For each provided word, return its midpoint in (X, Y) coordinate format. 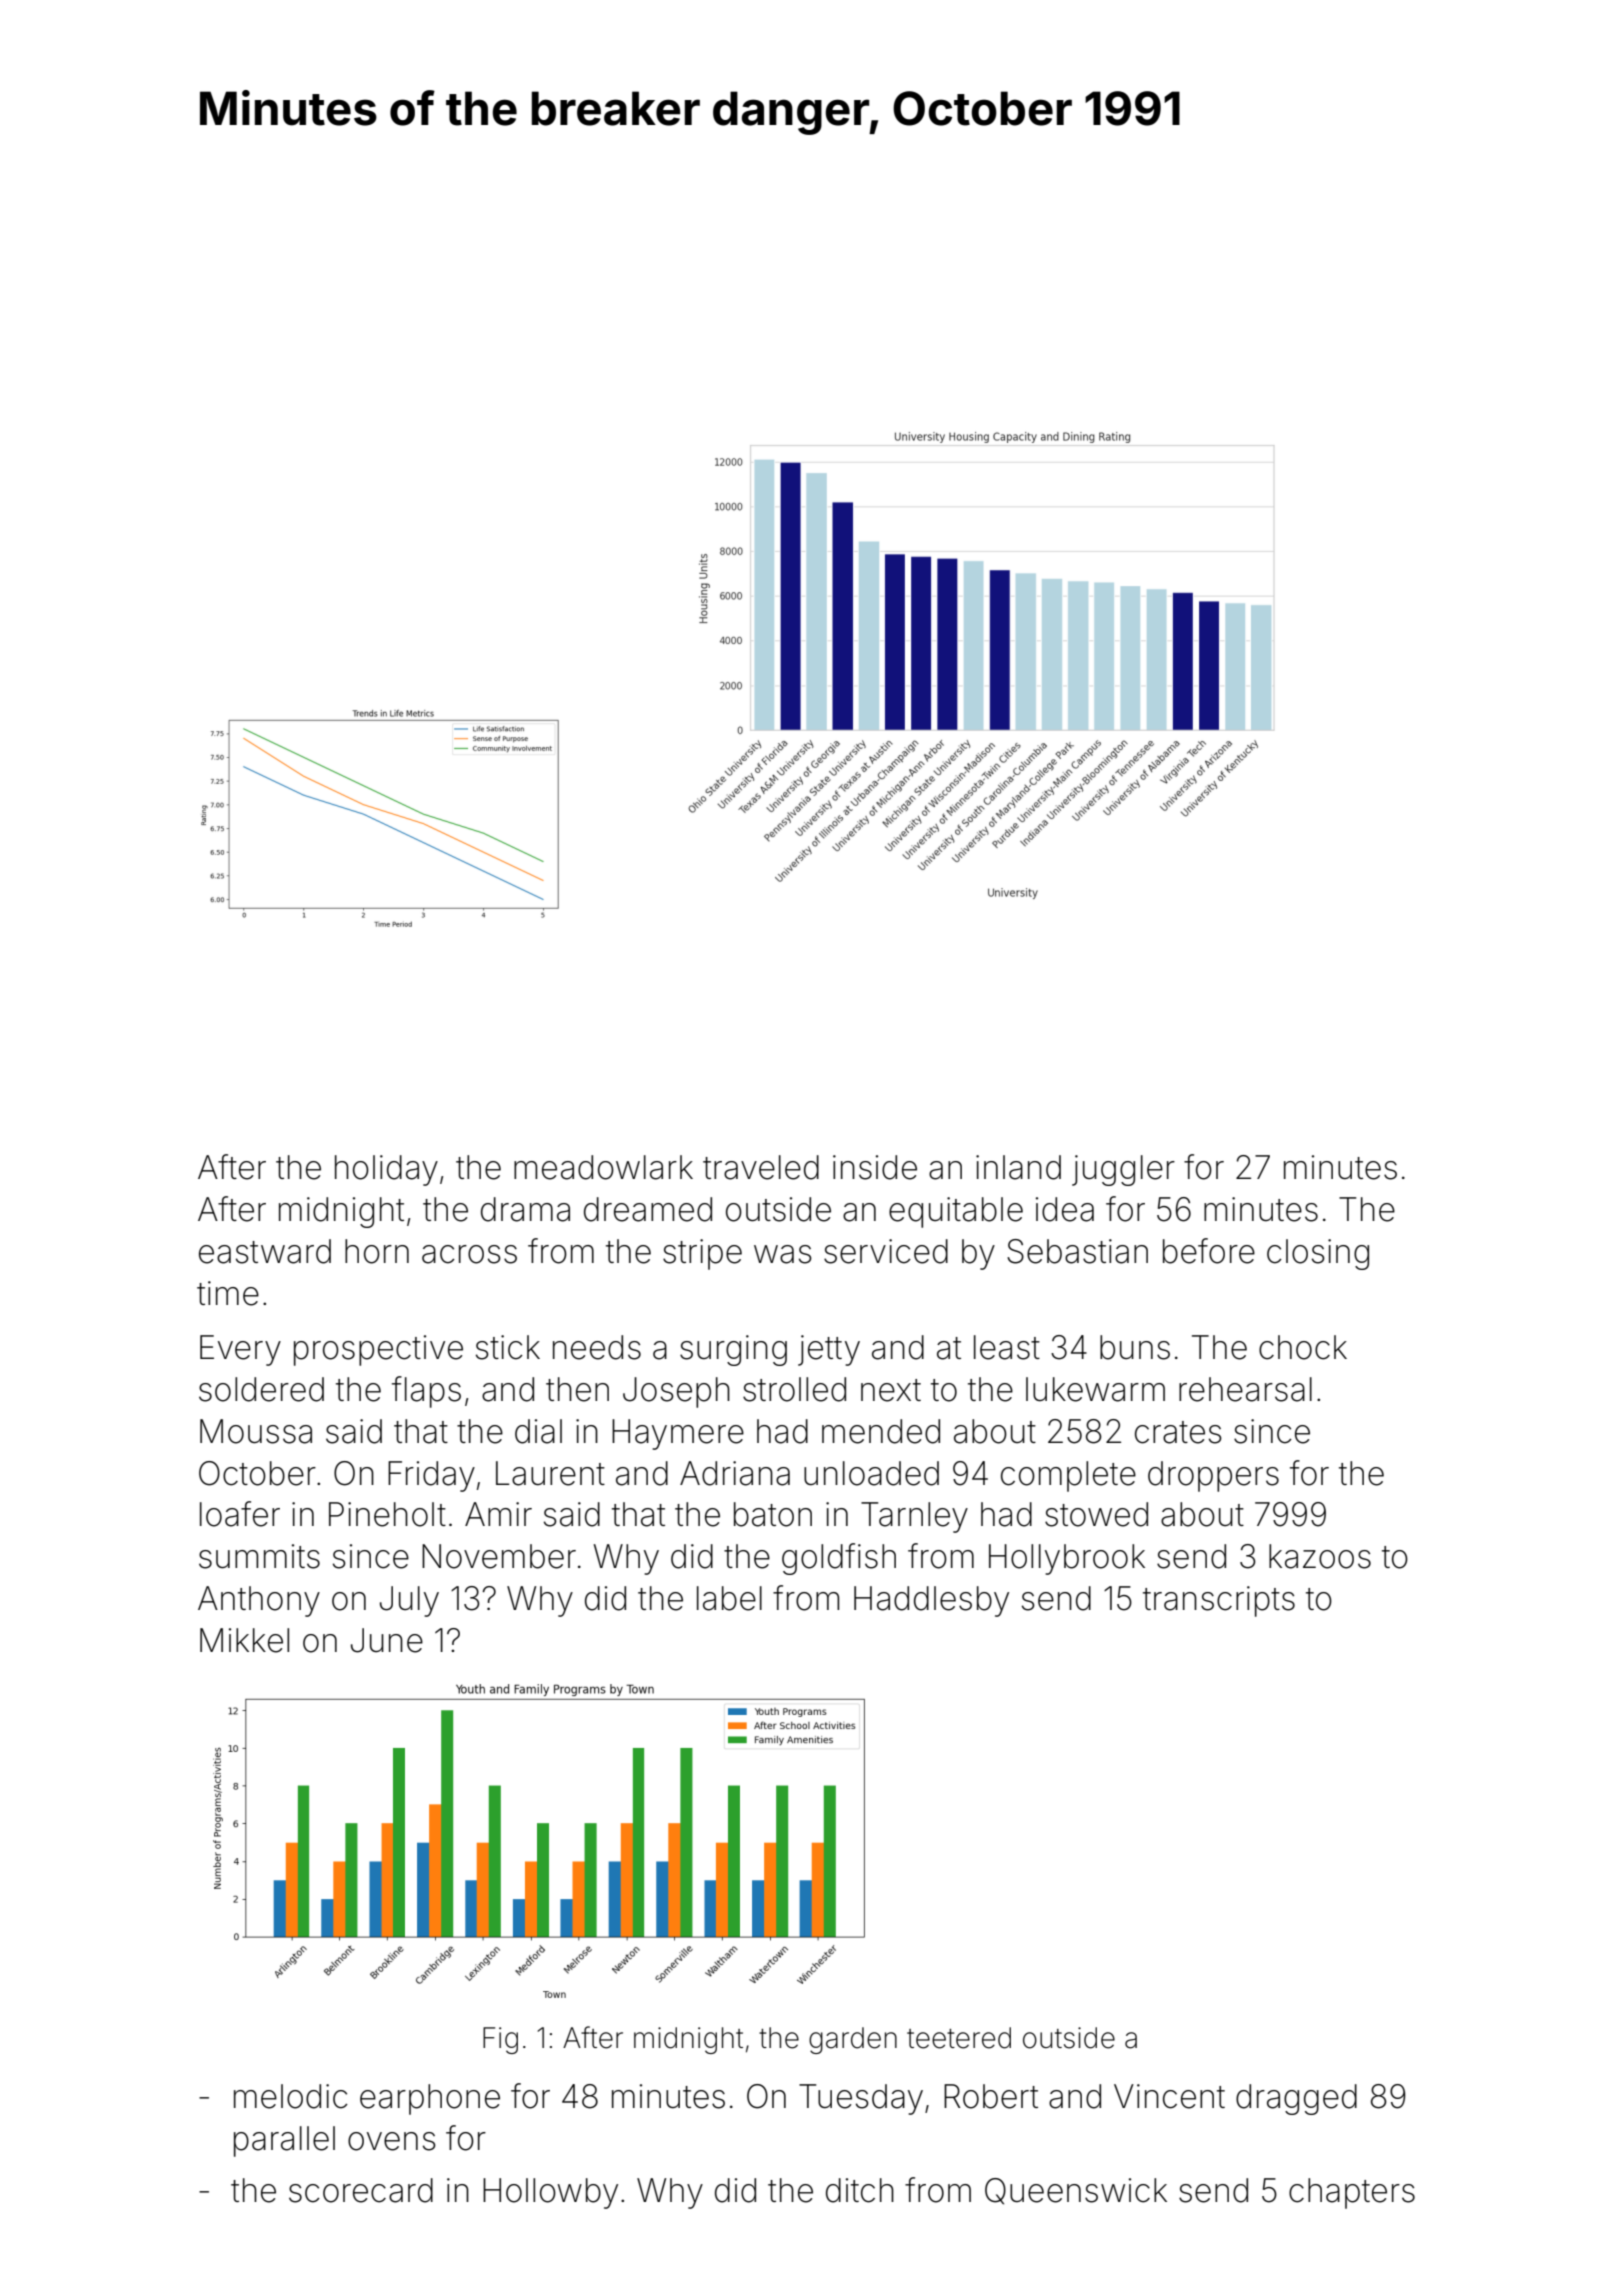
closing (1318, 1254)
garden (853, 2040)
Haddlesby (931, 1601)
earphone (430, 2099)
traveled (761, 1167)
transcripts (1219, 1601)
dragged (1296, 2099)
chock (1303, 1347)
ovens (392, 2141)
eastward (265, 1251)
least (1007, 1347)
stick (508, 1347)
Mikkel (244, 1640)
